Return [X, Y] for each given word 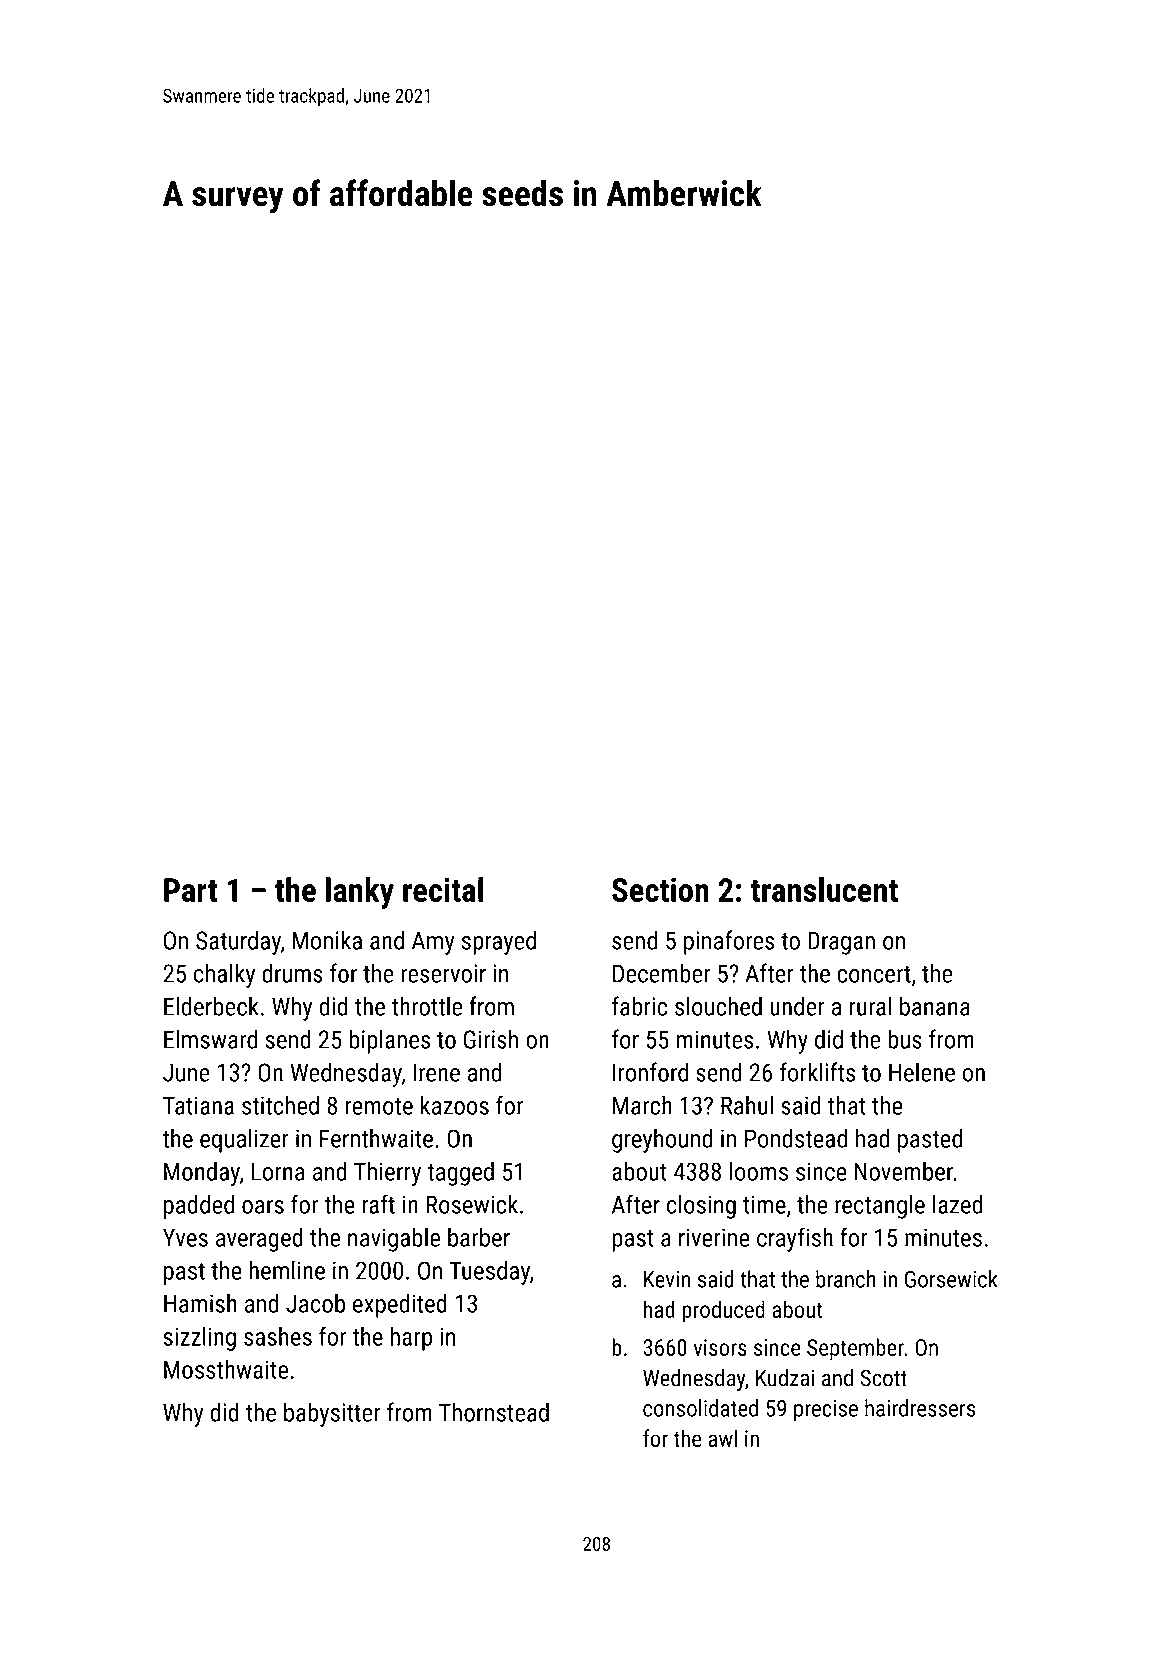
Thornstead [494, 1412]
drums [292, 973]
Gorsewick [951, 1279]
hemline [287, 1270]
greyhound [662, 1140]
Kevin [667, 1279]
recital [443, 889]
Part [190, 890]
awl [722, 1438]
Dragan [841, 943]
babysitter [332, 1414]
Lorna [278, 1171]
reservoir [443, 973]
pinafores [729, 942]
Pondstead [796, 1138]
